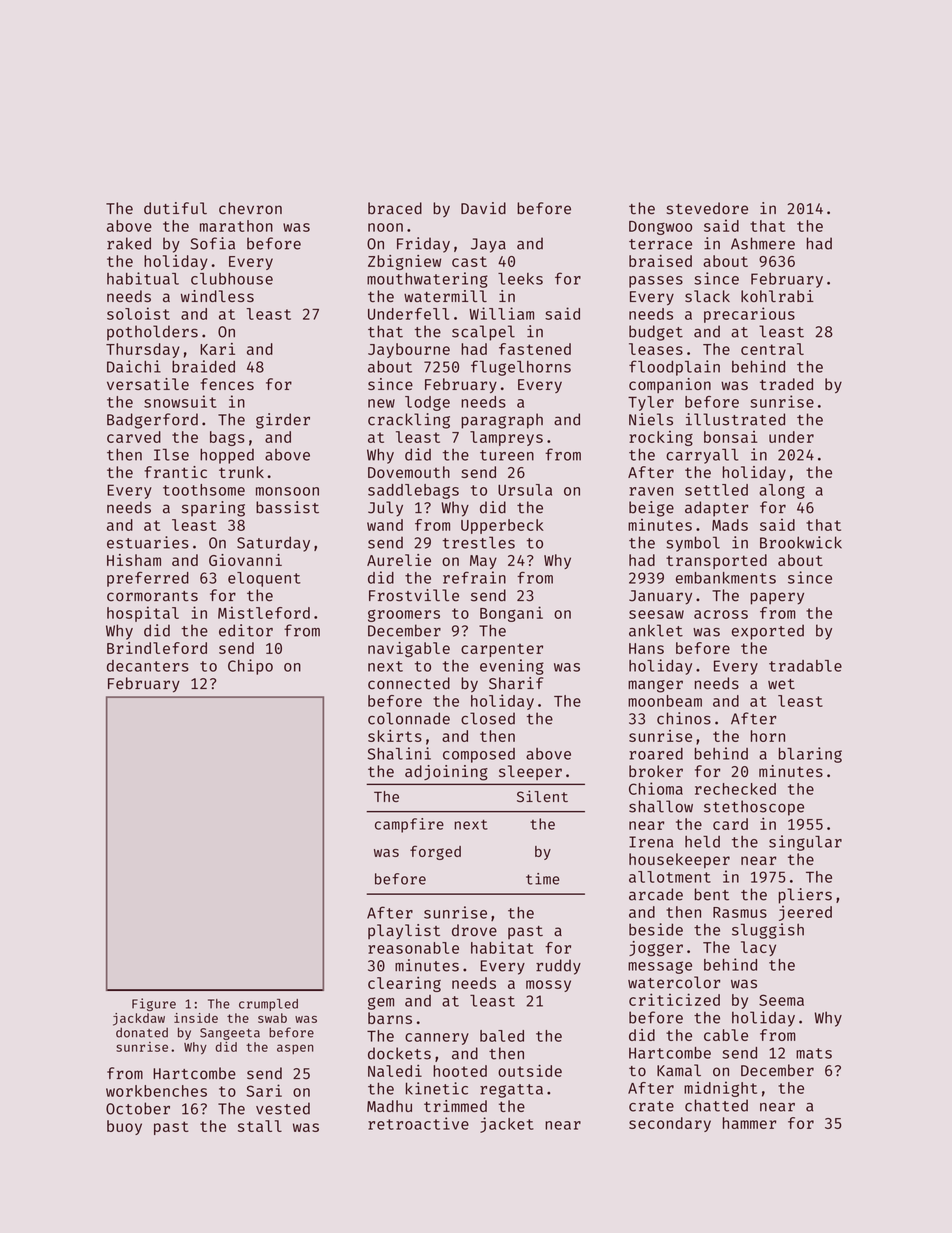 This screenshot has height=1233, width=952. Describe the element at coordinates (414, 595) in the screenshot. I see `Frostville` at that location.
